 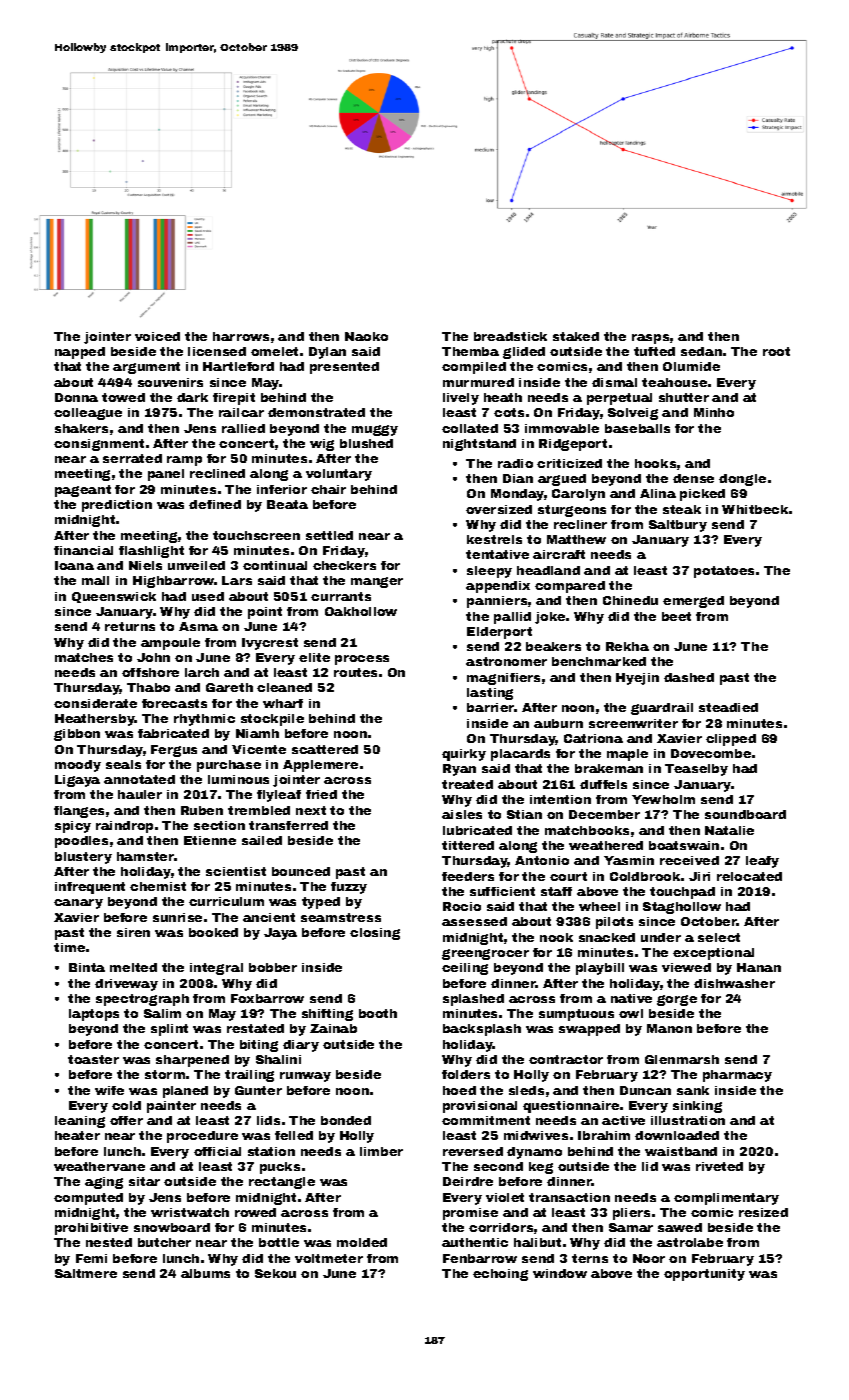 I want to click on Themba, so click(x=470, y=351).
